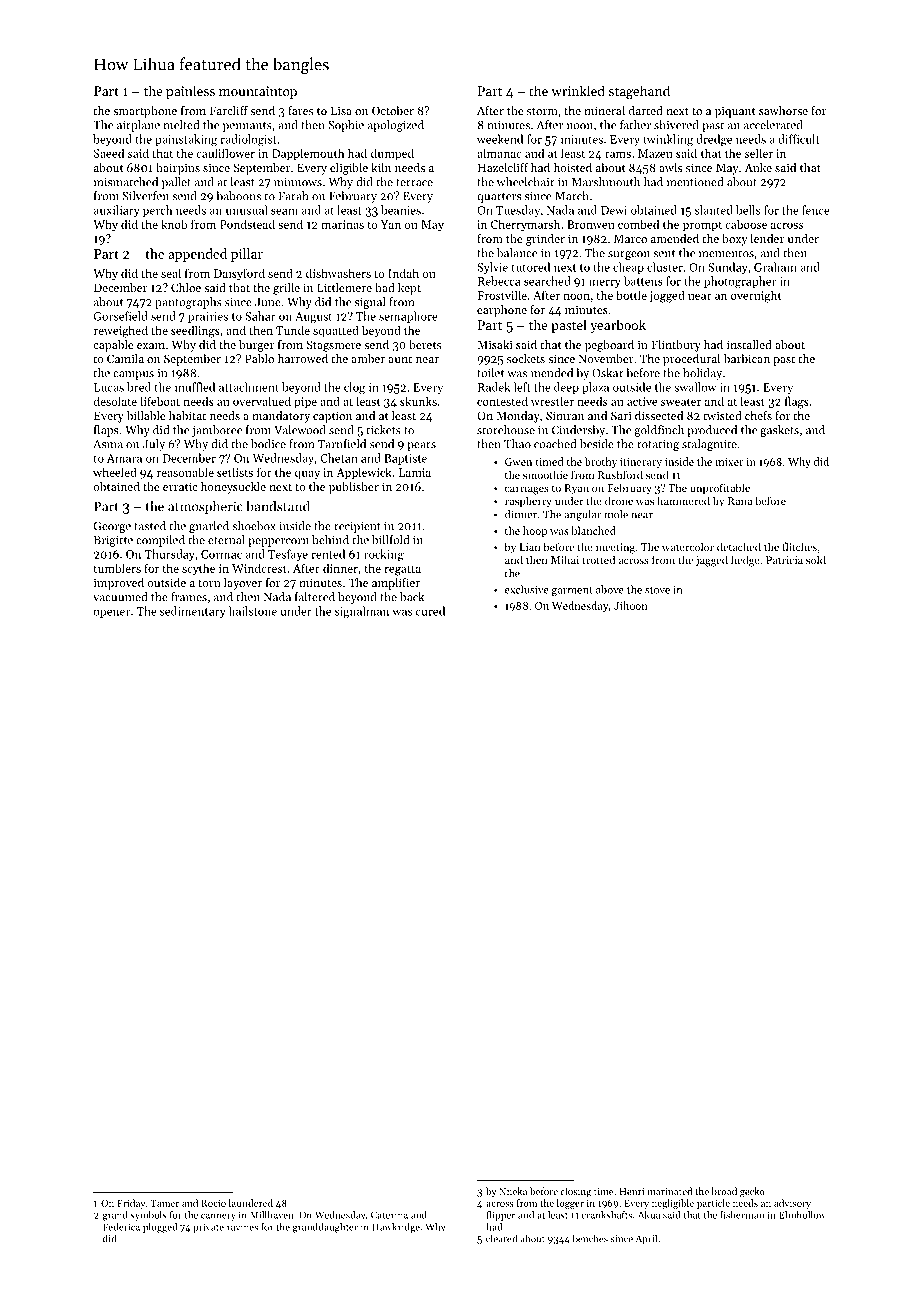 The height and width of the screenshot is (1308, 924). I want to click on closing, so click(575, 1192).
